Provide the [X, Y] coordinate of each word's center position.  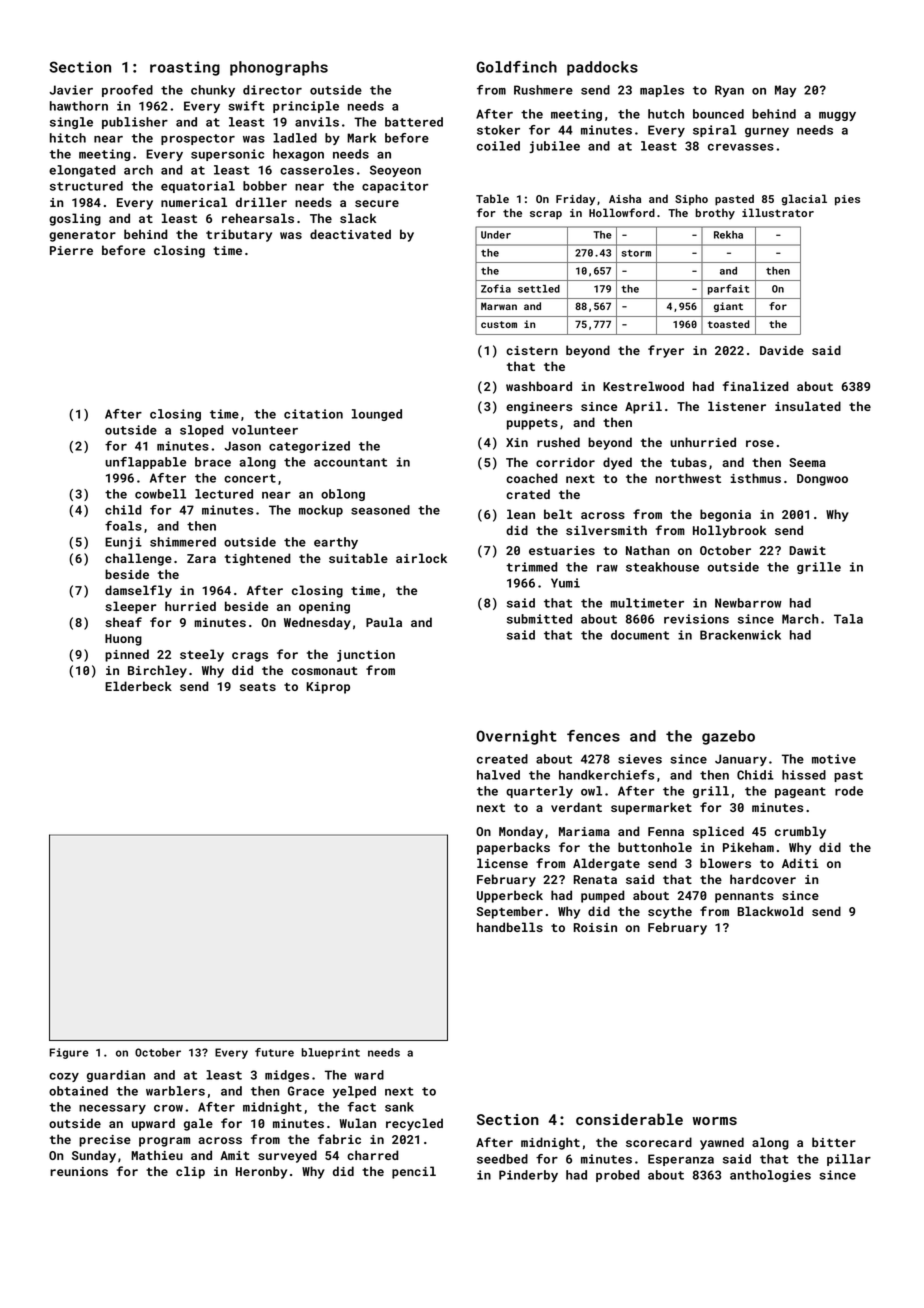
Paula [384, 622]
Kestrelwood [643, 386]
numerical [194, 202]
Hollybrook [729, 531]
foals [123, 526]
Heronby [261, 1172]
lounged [377, 415]
